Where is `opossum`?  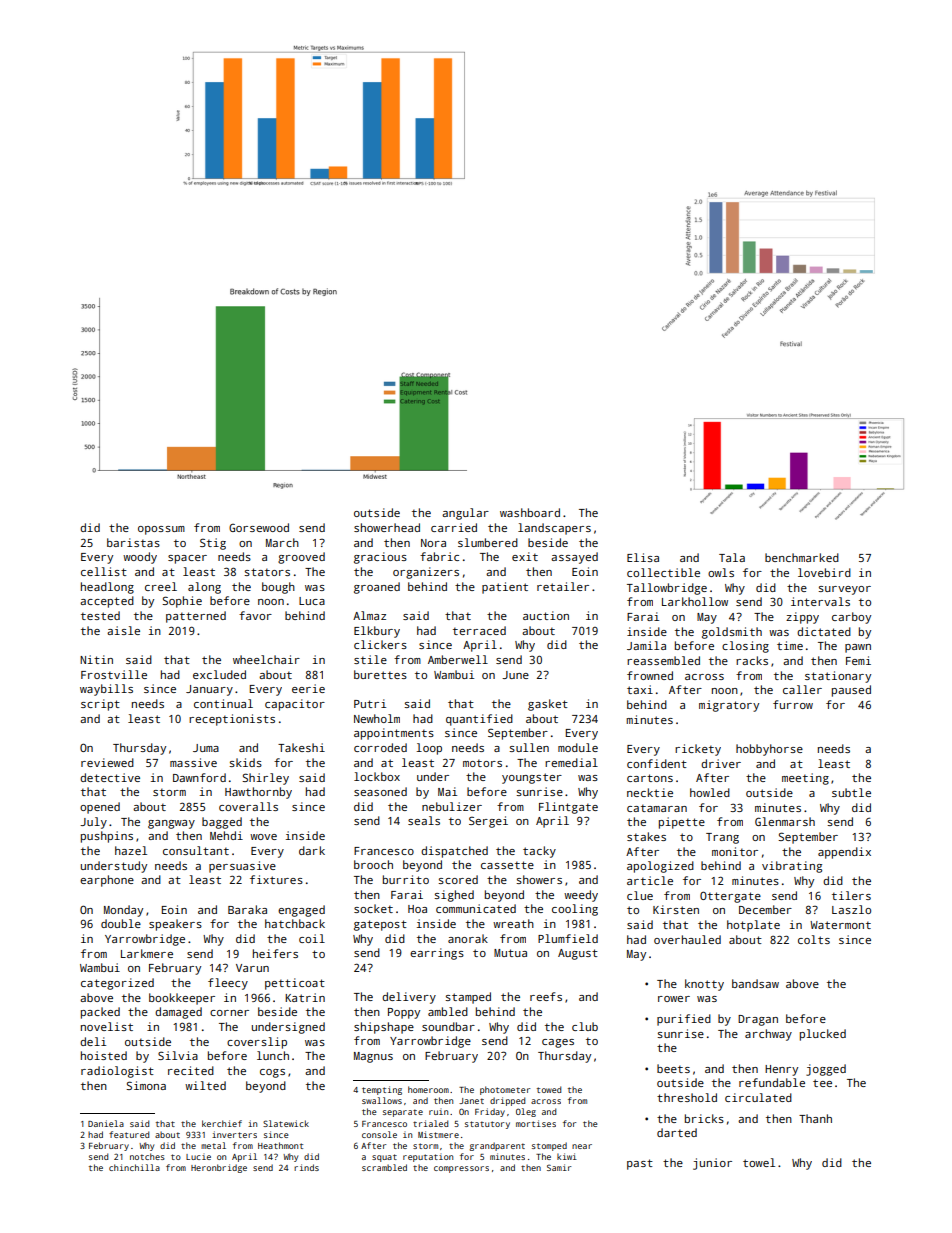 opossum is located at coordinates (161, 530).
